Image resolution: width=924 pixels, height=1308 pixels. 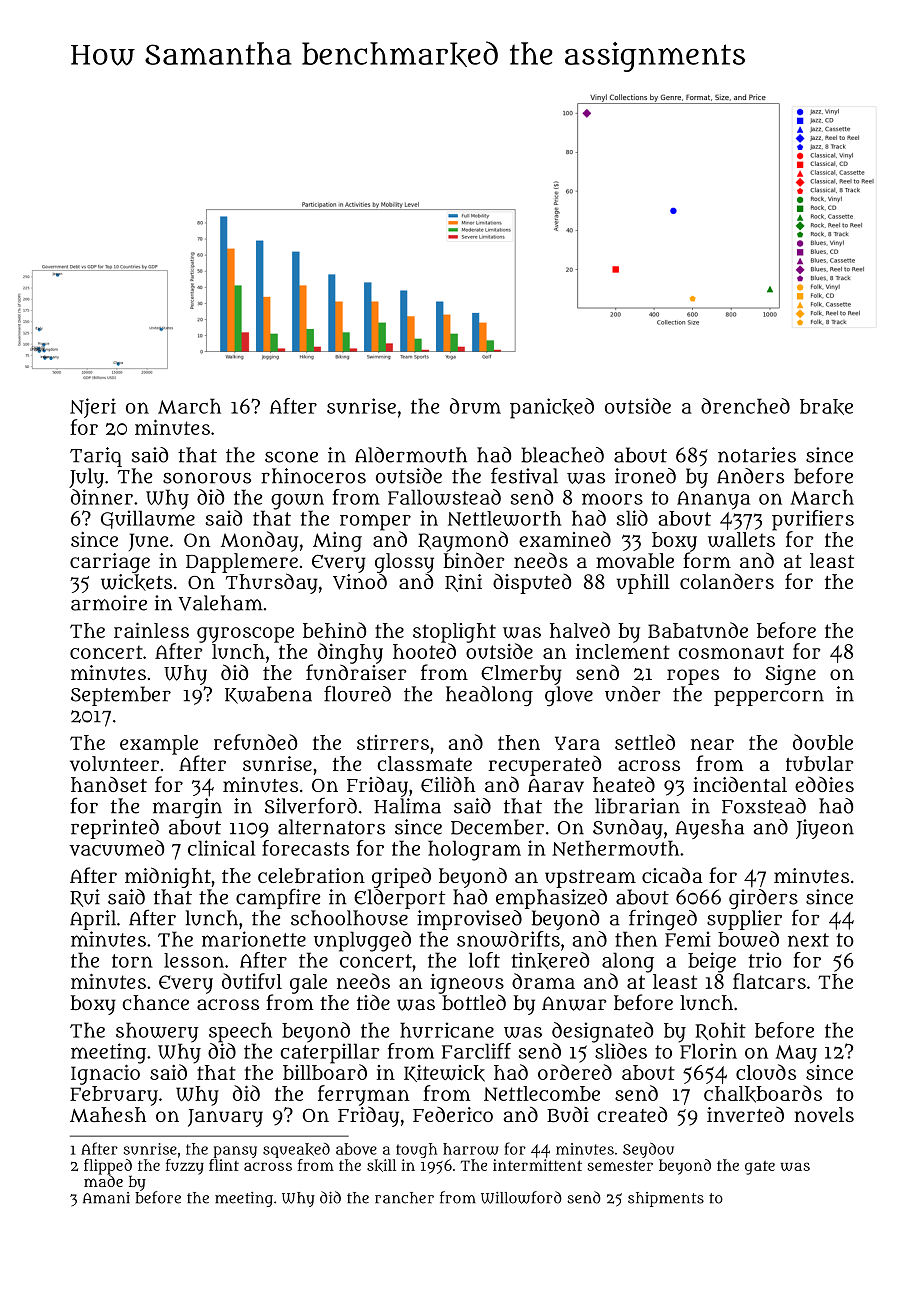 What do you see at coordinates (363, 1095) in the screenshot?
I see `ferryman` at bounding box center [363, 1095].
